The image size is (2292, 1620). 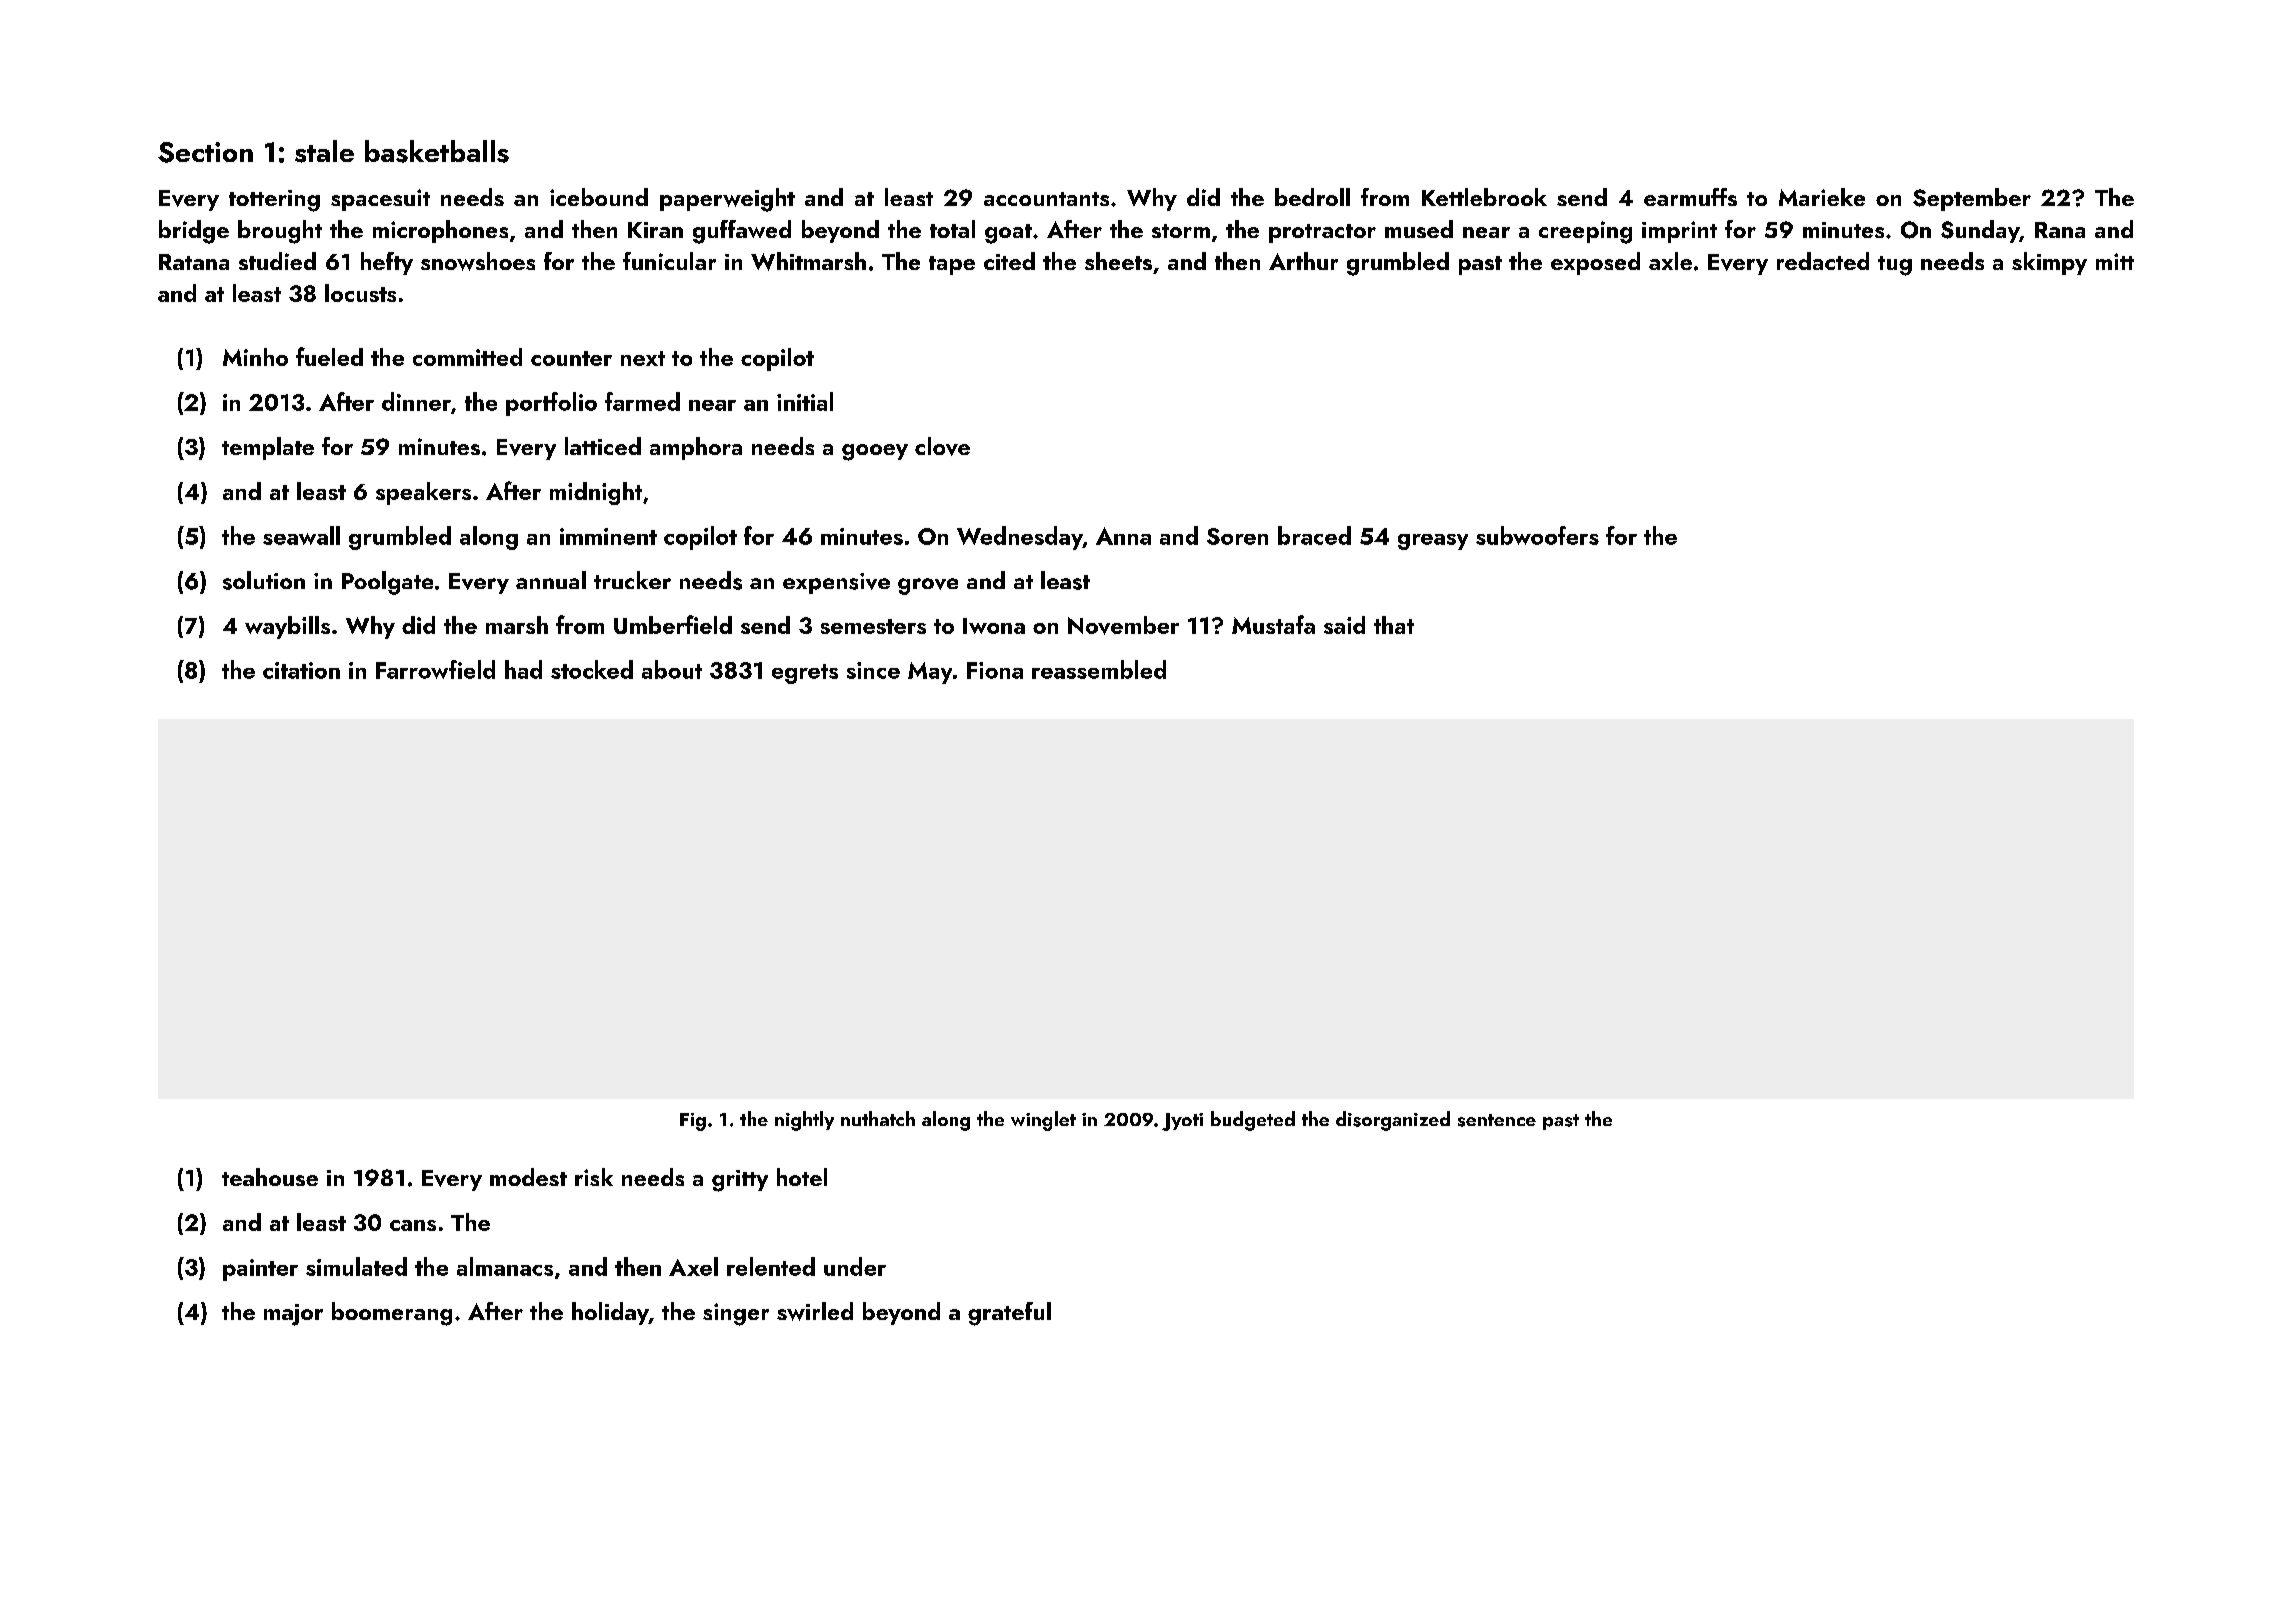 What do you see at coordinates (1822, 197) in the page?
I see `Marieke` at bounding box center [1822, 197].
